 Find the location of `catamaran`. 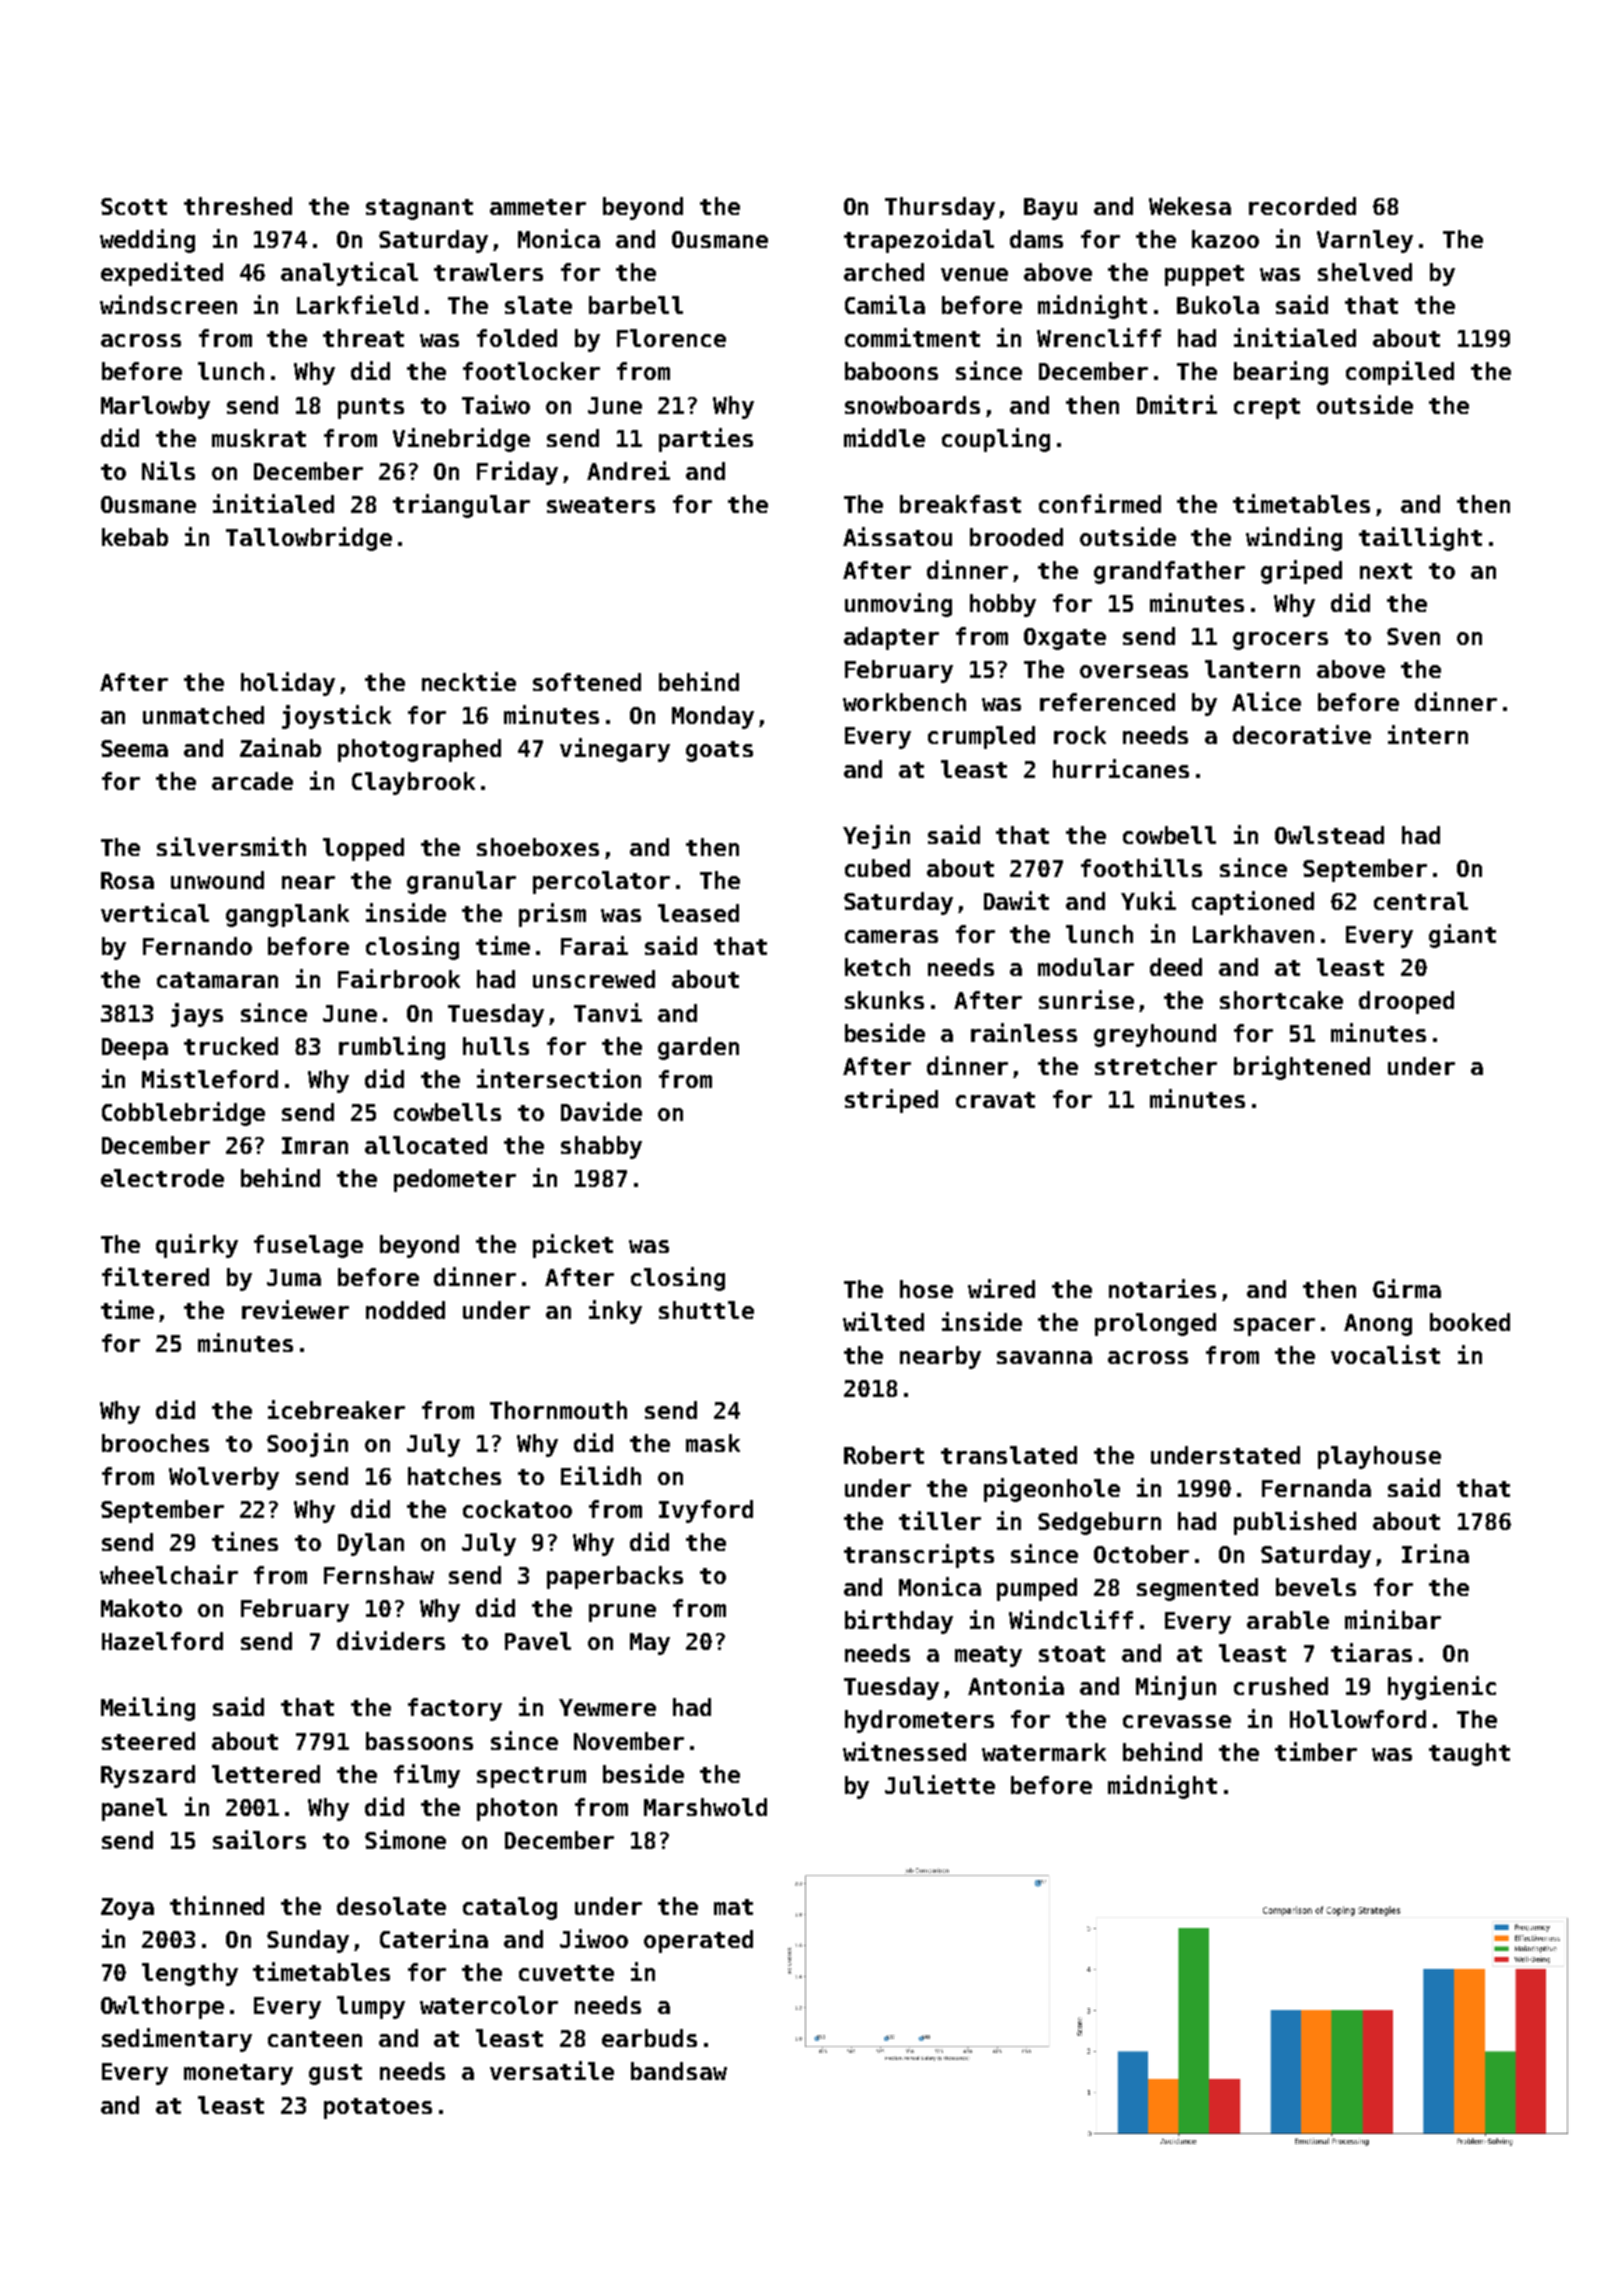

catamaran is located at coordinates (217, 980).
